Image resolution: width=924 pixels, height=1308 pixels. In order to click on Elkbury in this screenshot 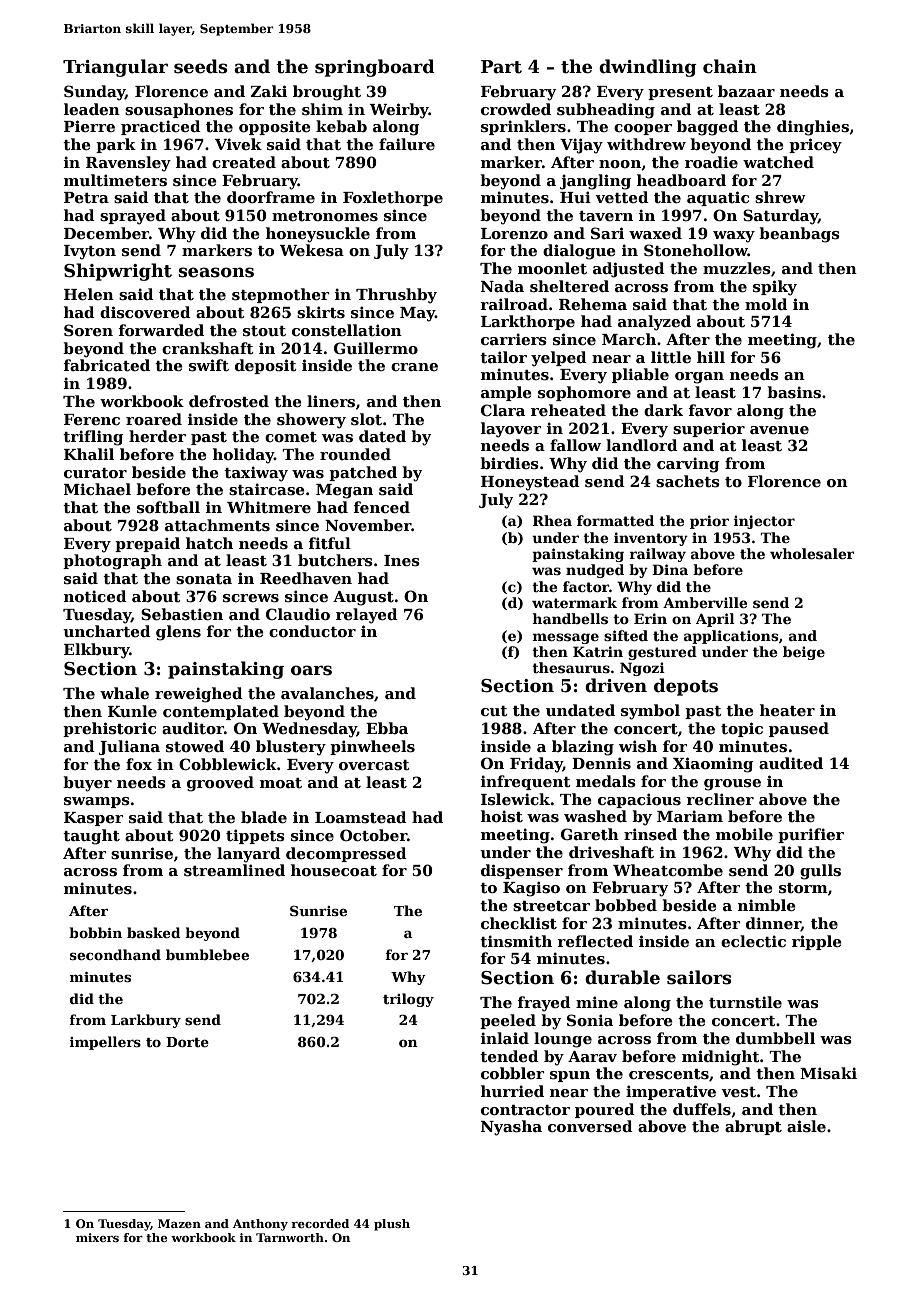, I will do `click(97, 651)`.
